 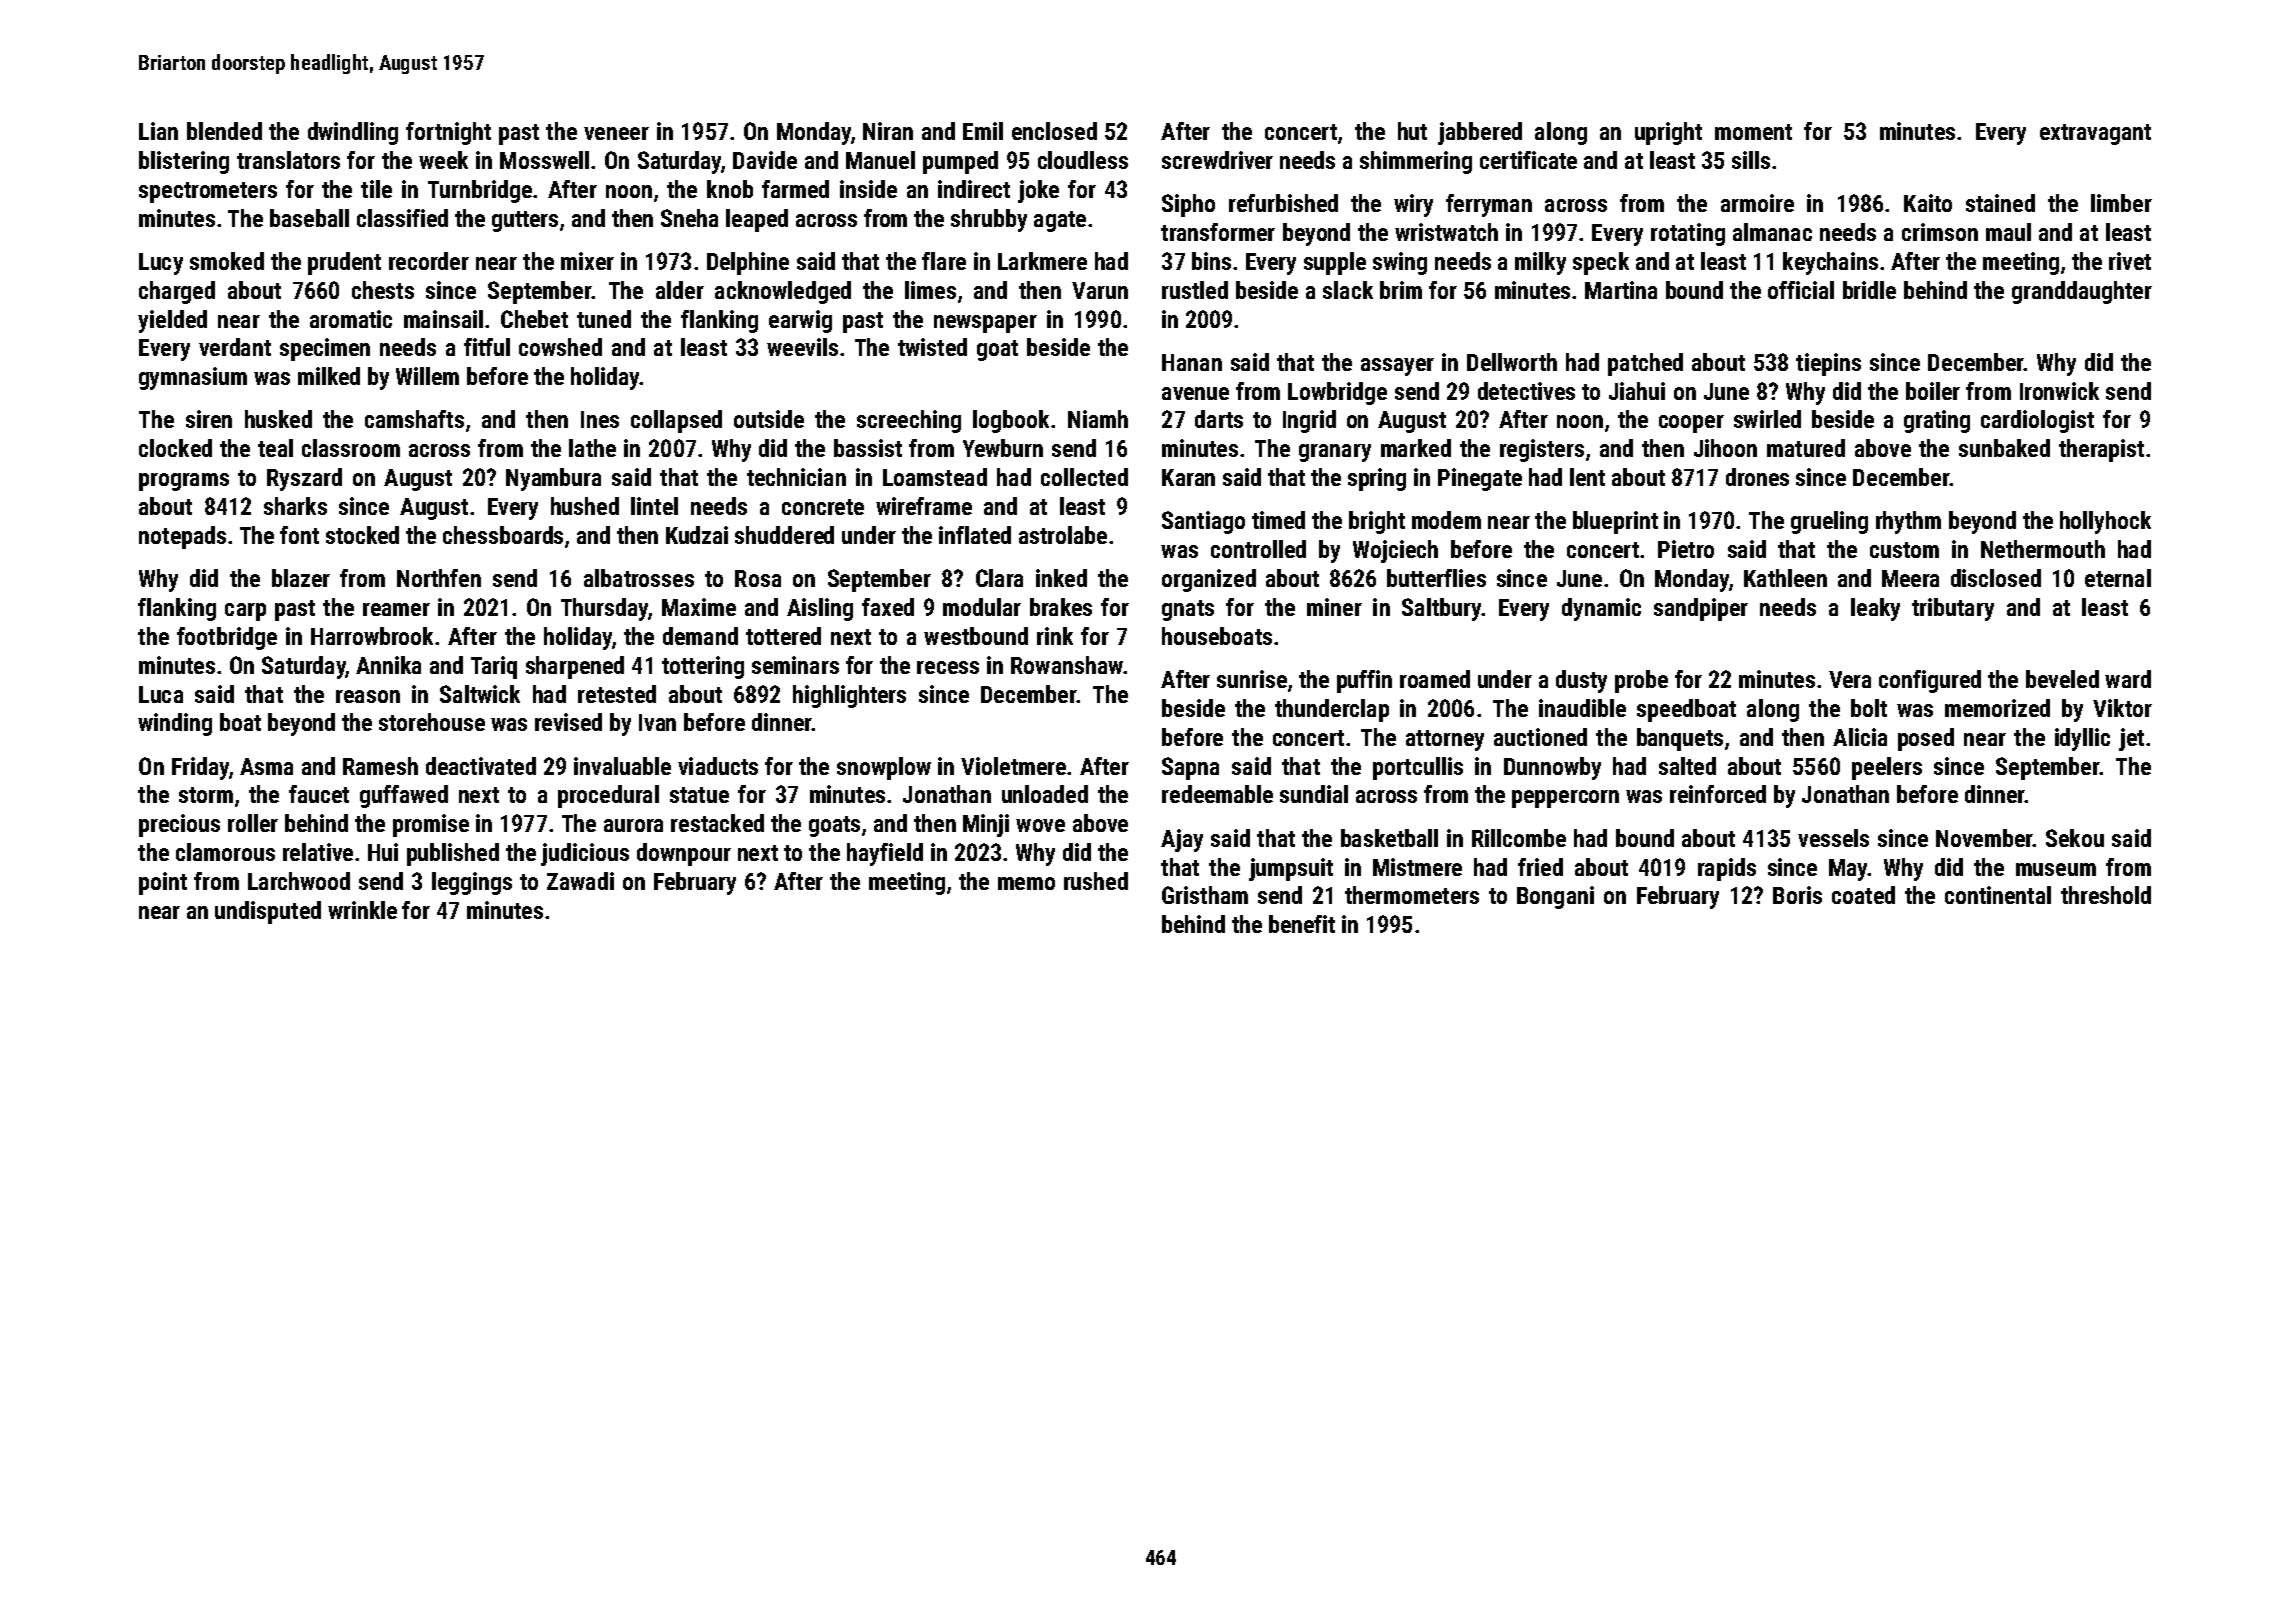 I want to click on undisputed, so click(x=268, y=912).
